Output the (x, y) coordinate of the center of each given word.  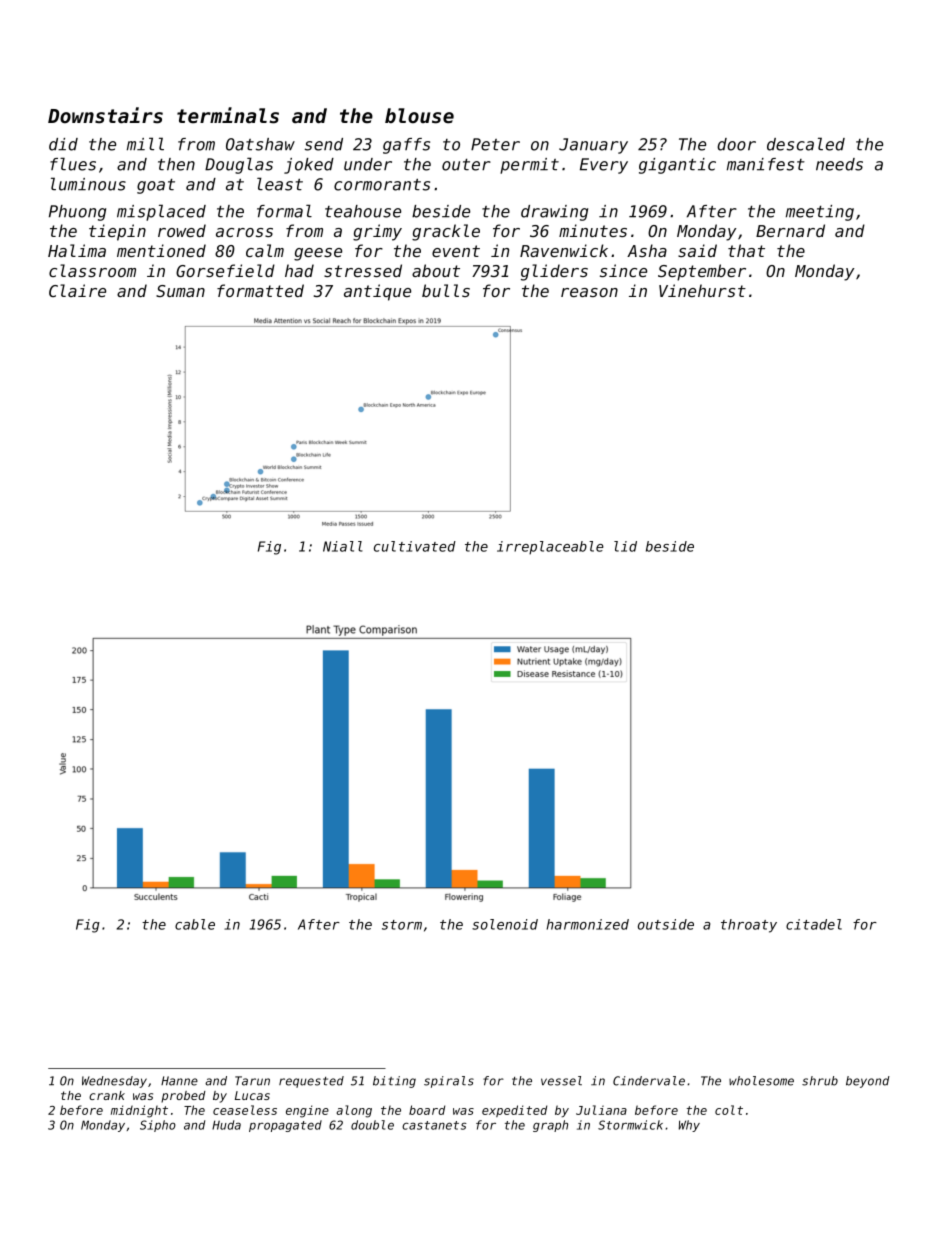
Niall (343, 546)
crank (107, 1095)
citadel (814, 924)
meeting (820, 213)
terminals (228, 115)
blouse (419, 116)
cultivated (415, 546)
